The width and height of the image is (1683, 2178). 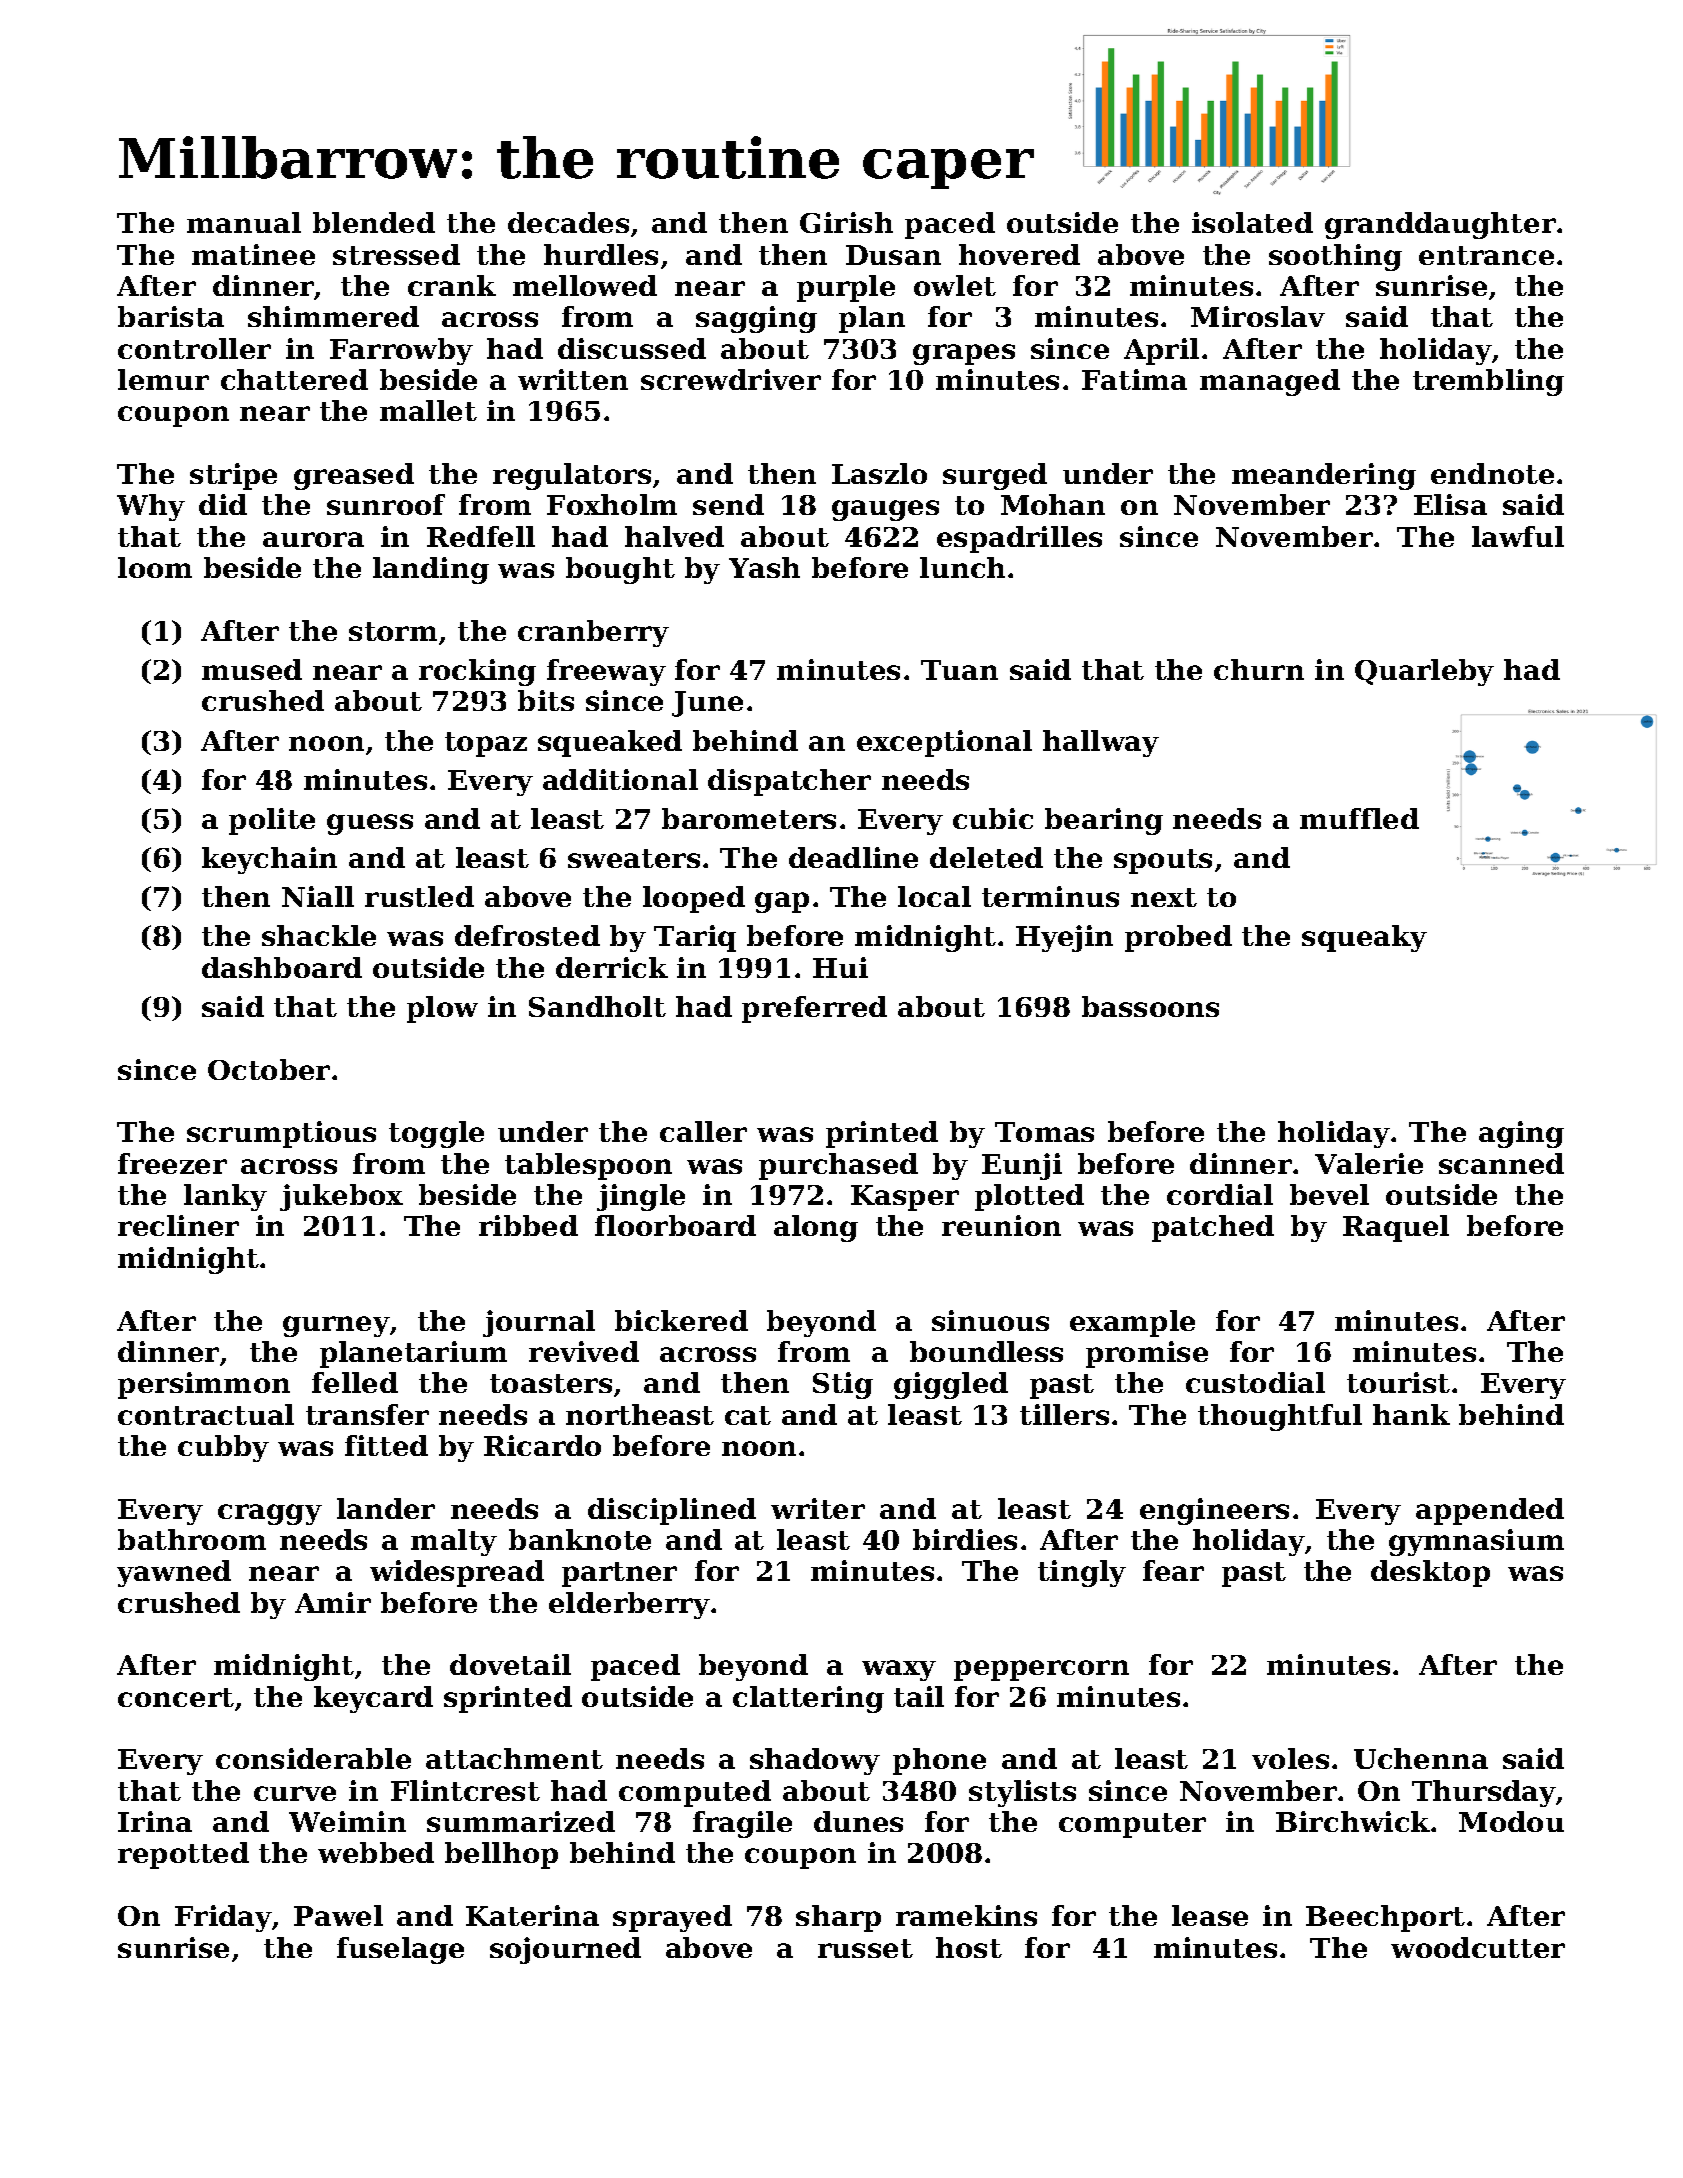 I want to click on screwdriver, so click(x=731, y=379).
